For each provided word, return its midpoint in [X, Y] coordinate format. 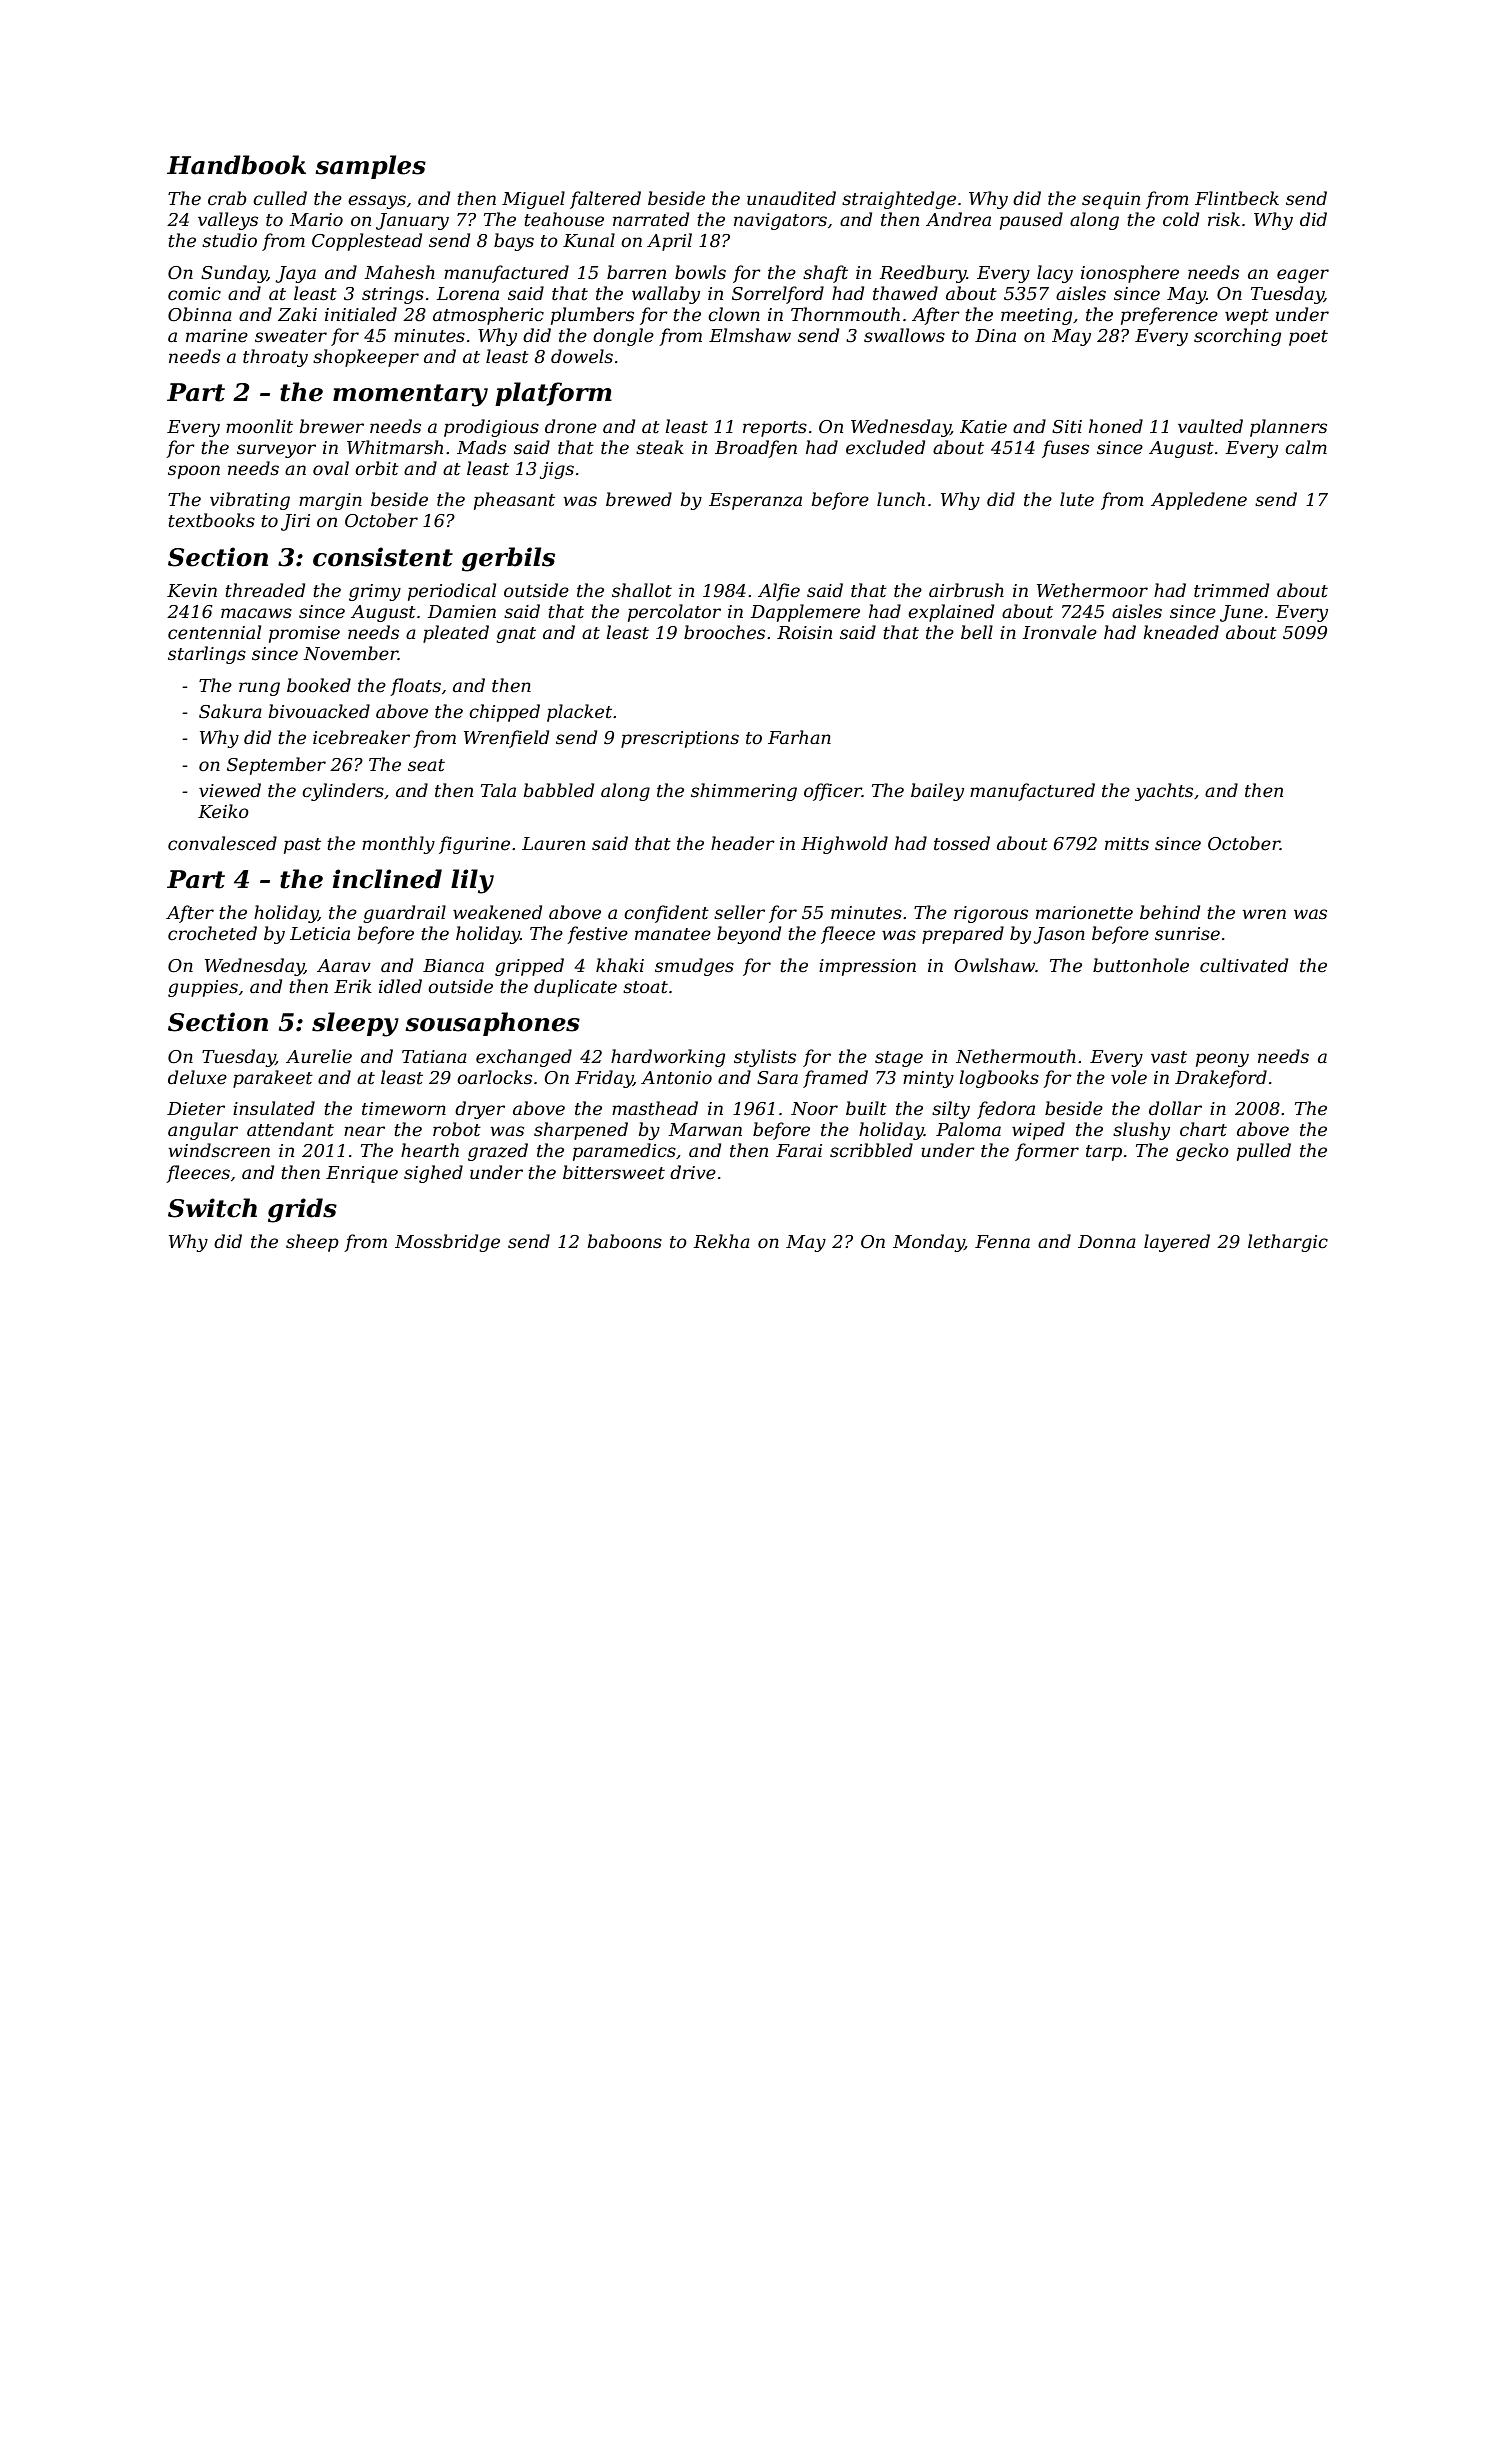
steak [660, 447]
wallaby [666, 295]
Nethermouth [1016, 1056]
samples [370, 167]
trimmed [1231, 590]
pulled [1264, 1152]
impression [867, 967]
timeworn [404, 1108]
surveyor [276, 451]
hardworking [668, 1058]
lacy [1055, 274]
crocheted [212, 933]
